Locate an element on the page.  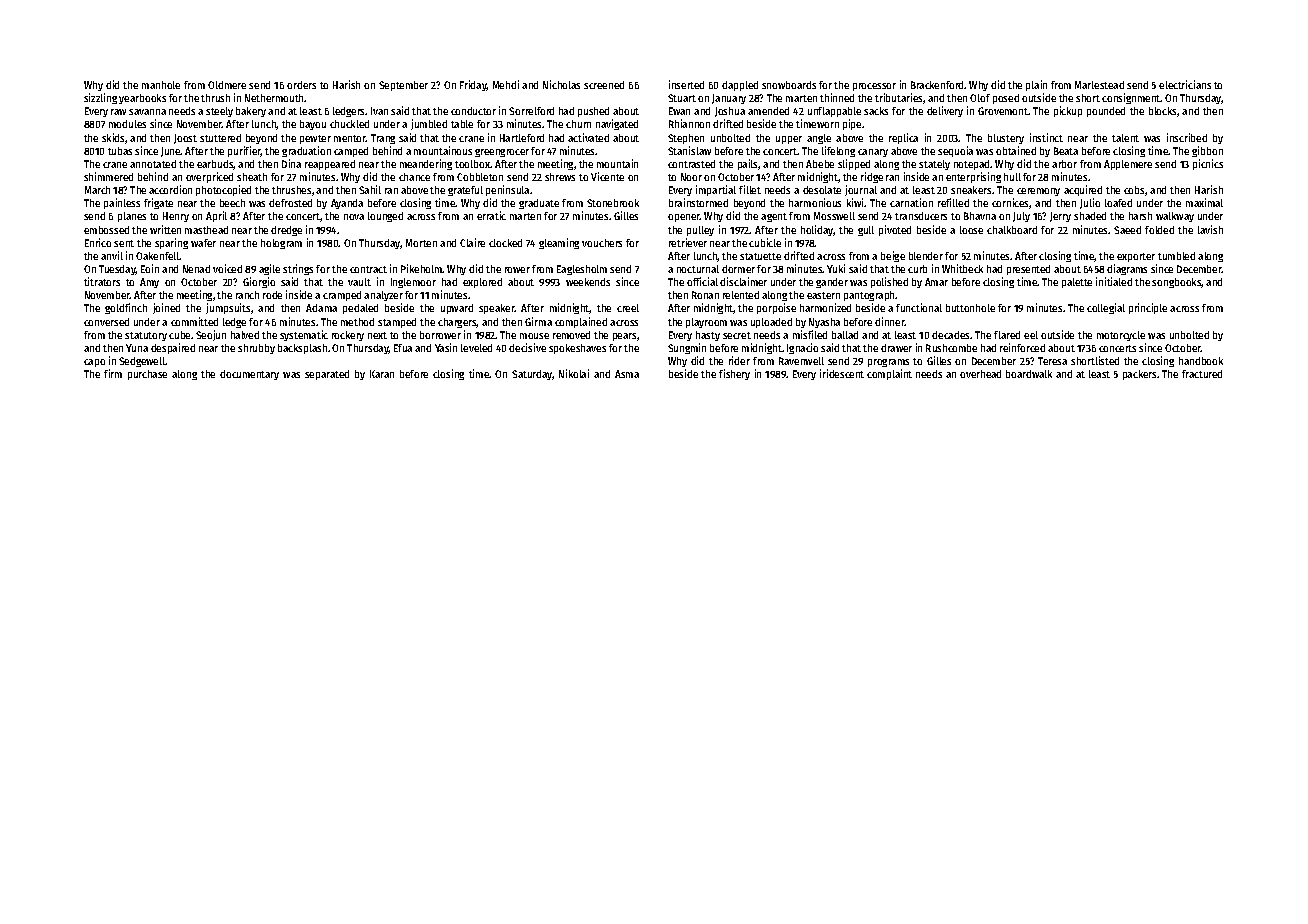
unflappable is located at coordinates (834, 112).
